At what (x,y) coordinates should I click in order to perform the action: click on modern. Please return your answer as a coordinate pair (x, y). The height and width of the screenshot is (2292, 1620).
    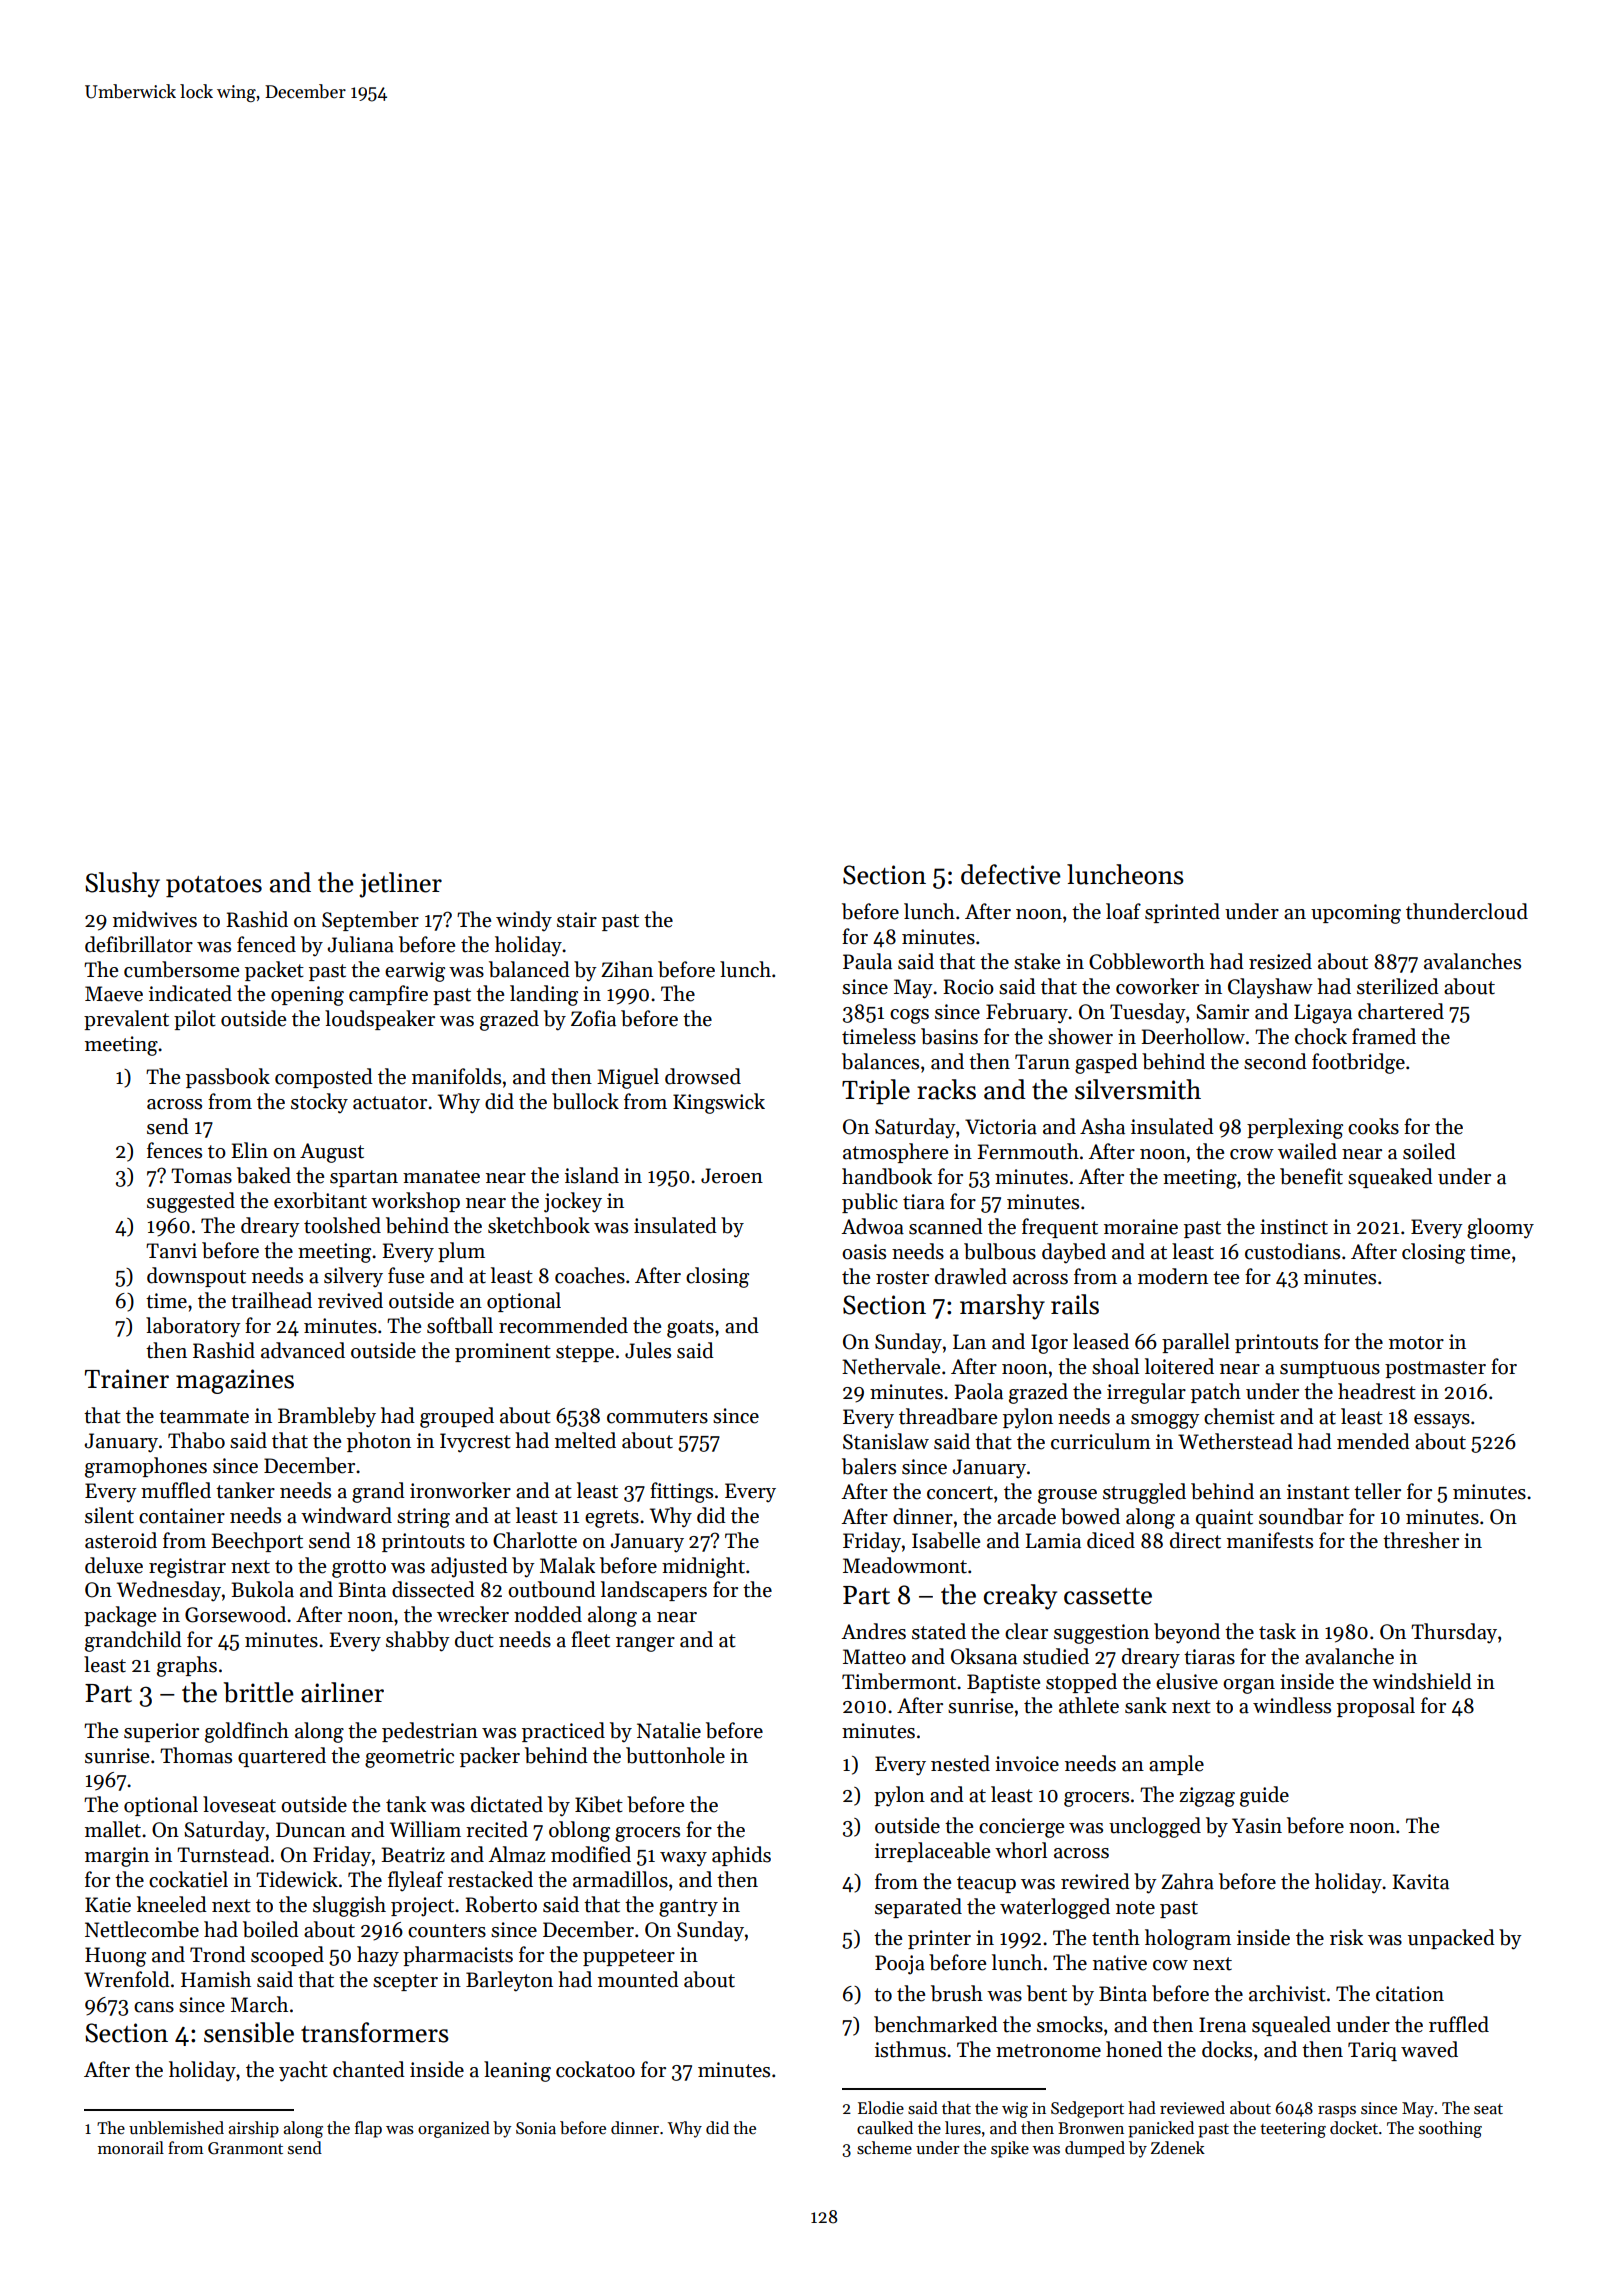
    Looking at the image, I should click on (1173, 1276).
